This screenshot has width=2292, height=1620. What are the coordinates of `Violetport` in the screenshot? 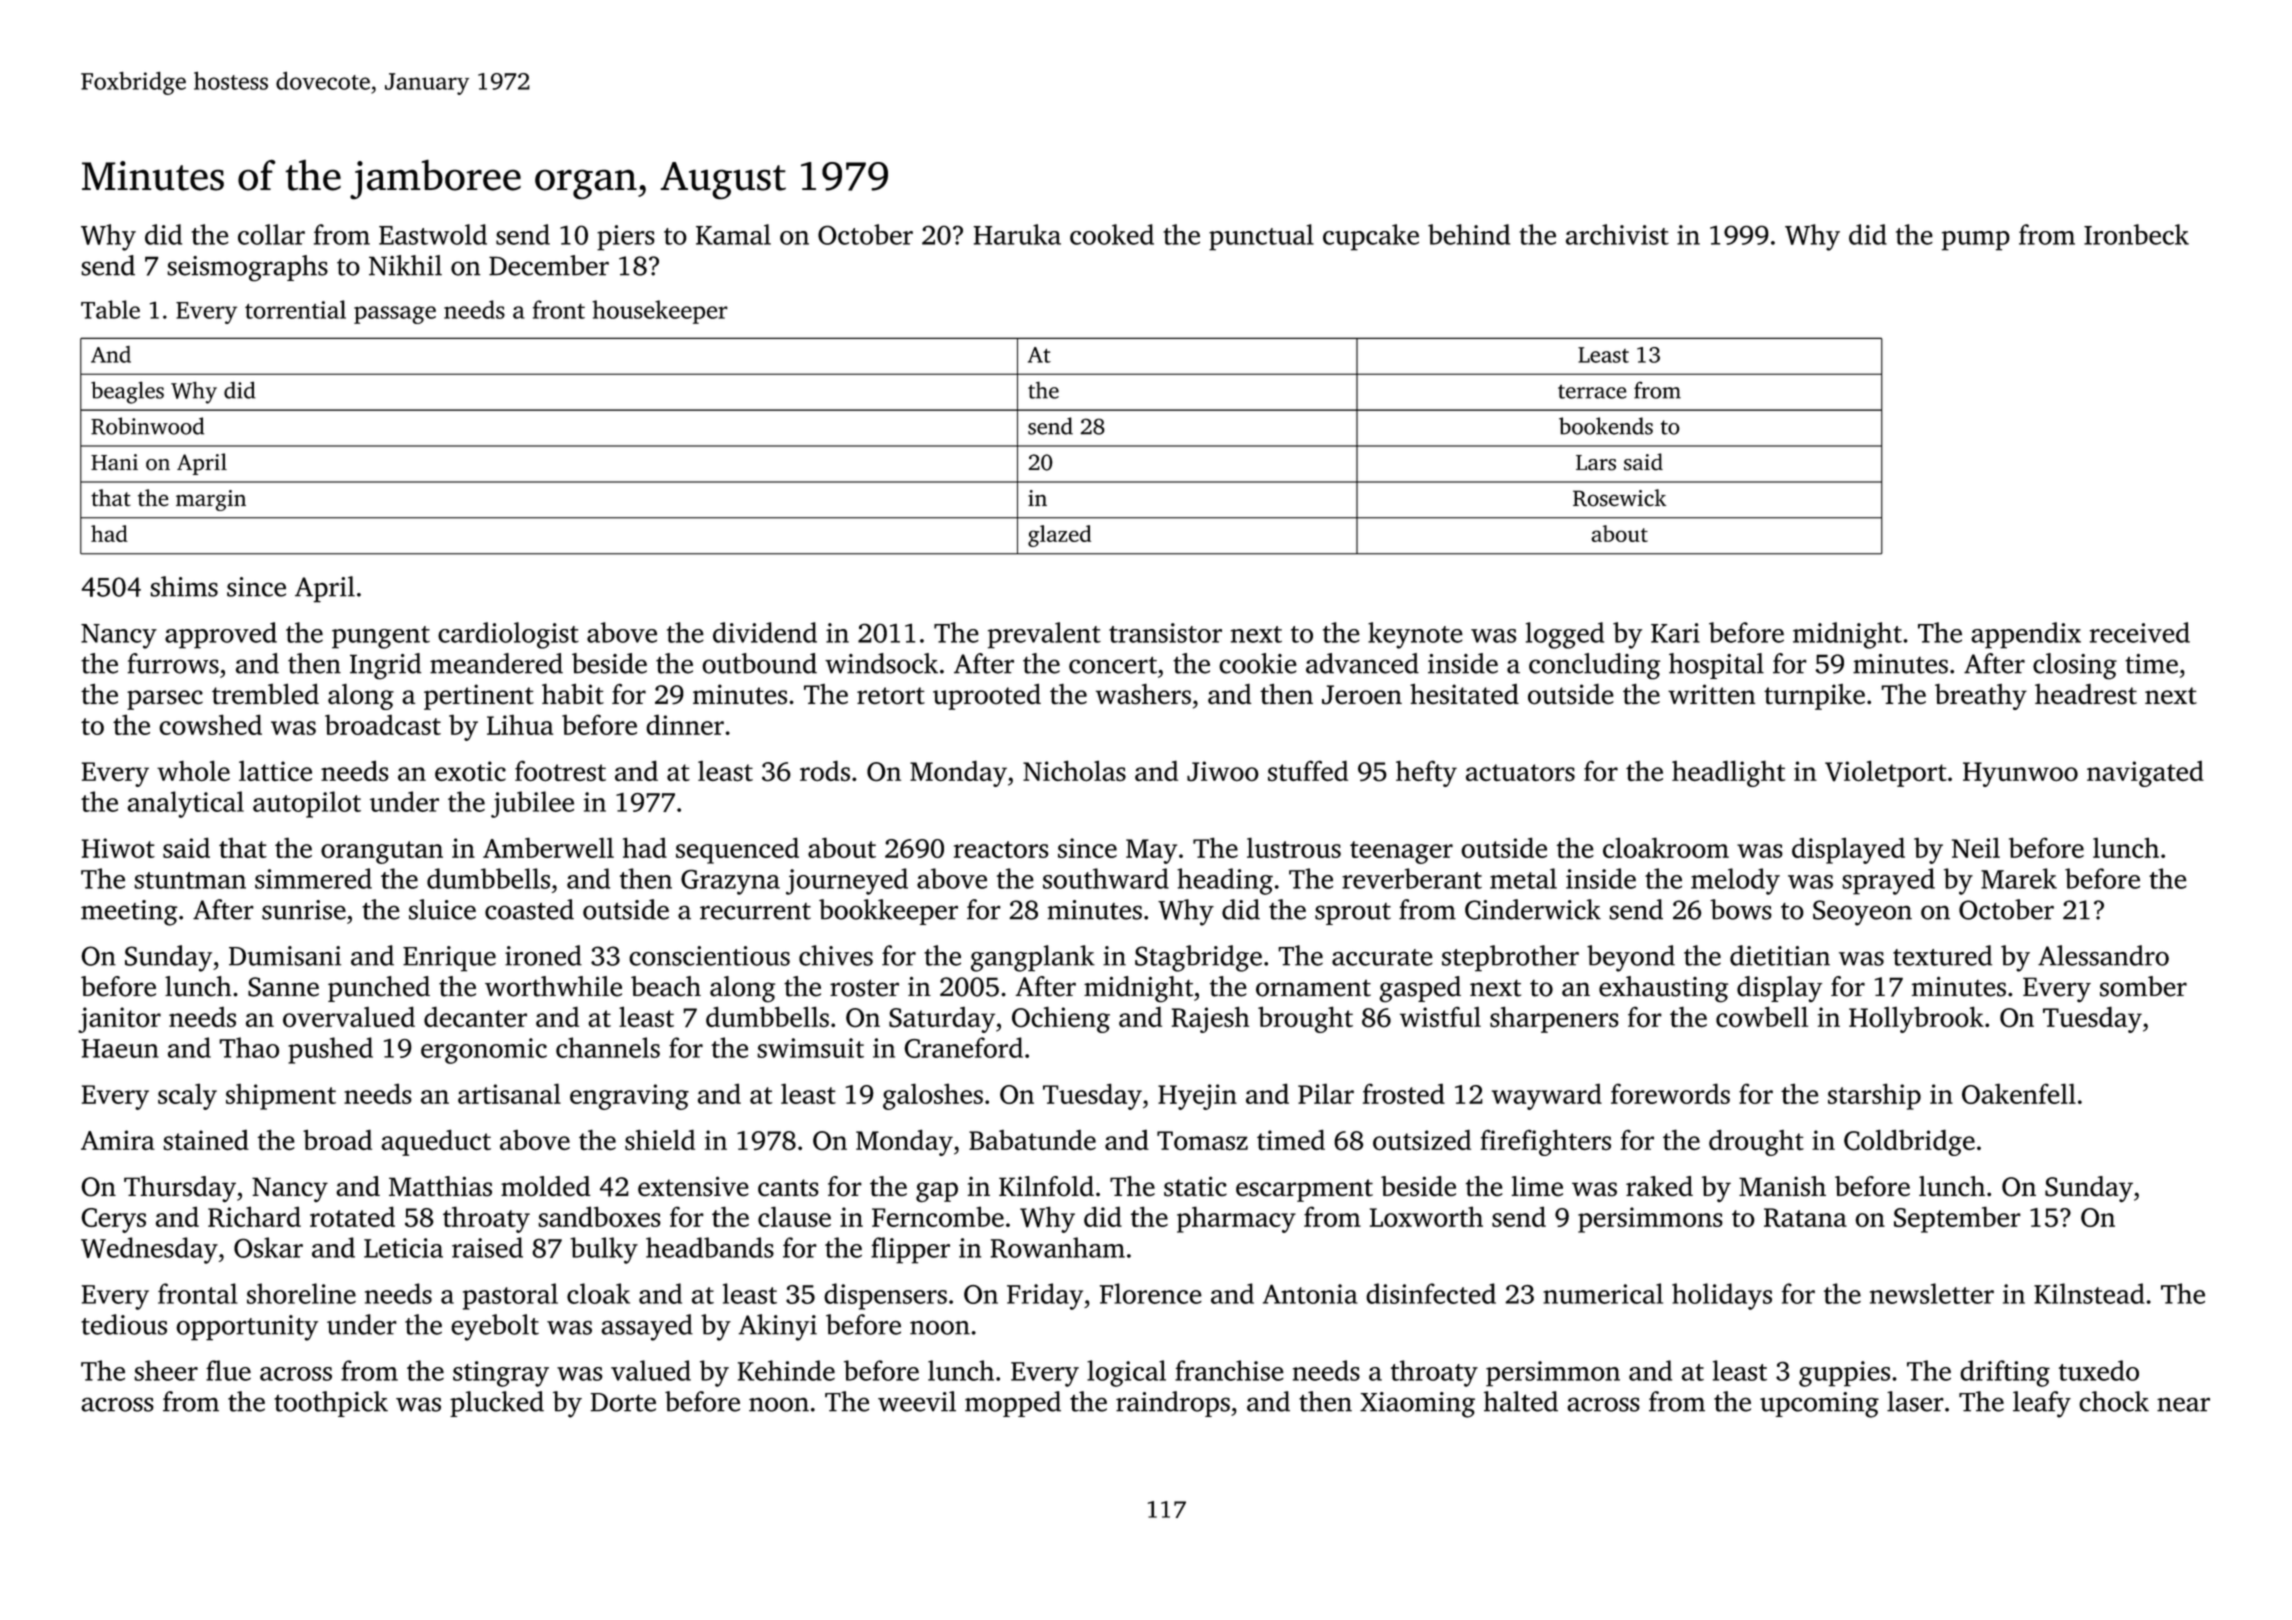 It's located at (1886, 773).
